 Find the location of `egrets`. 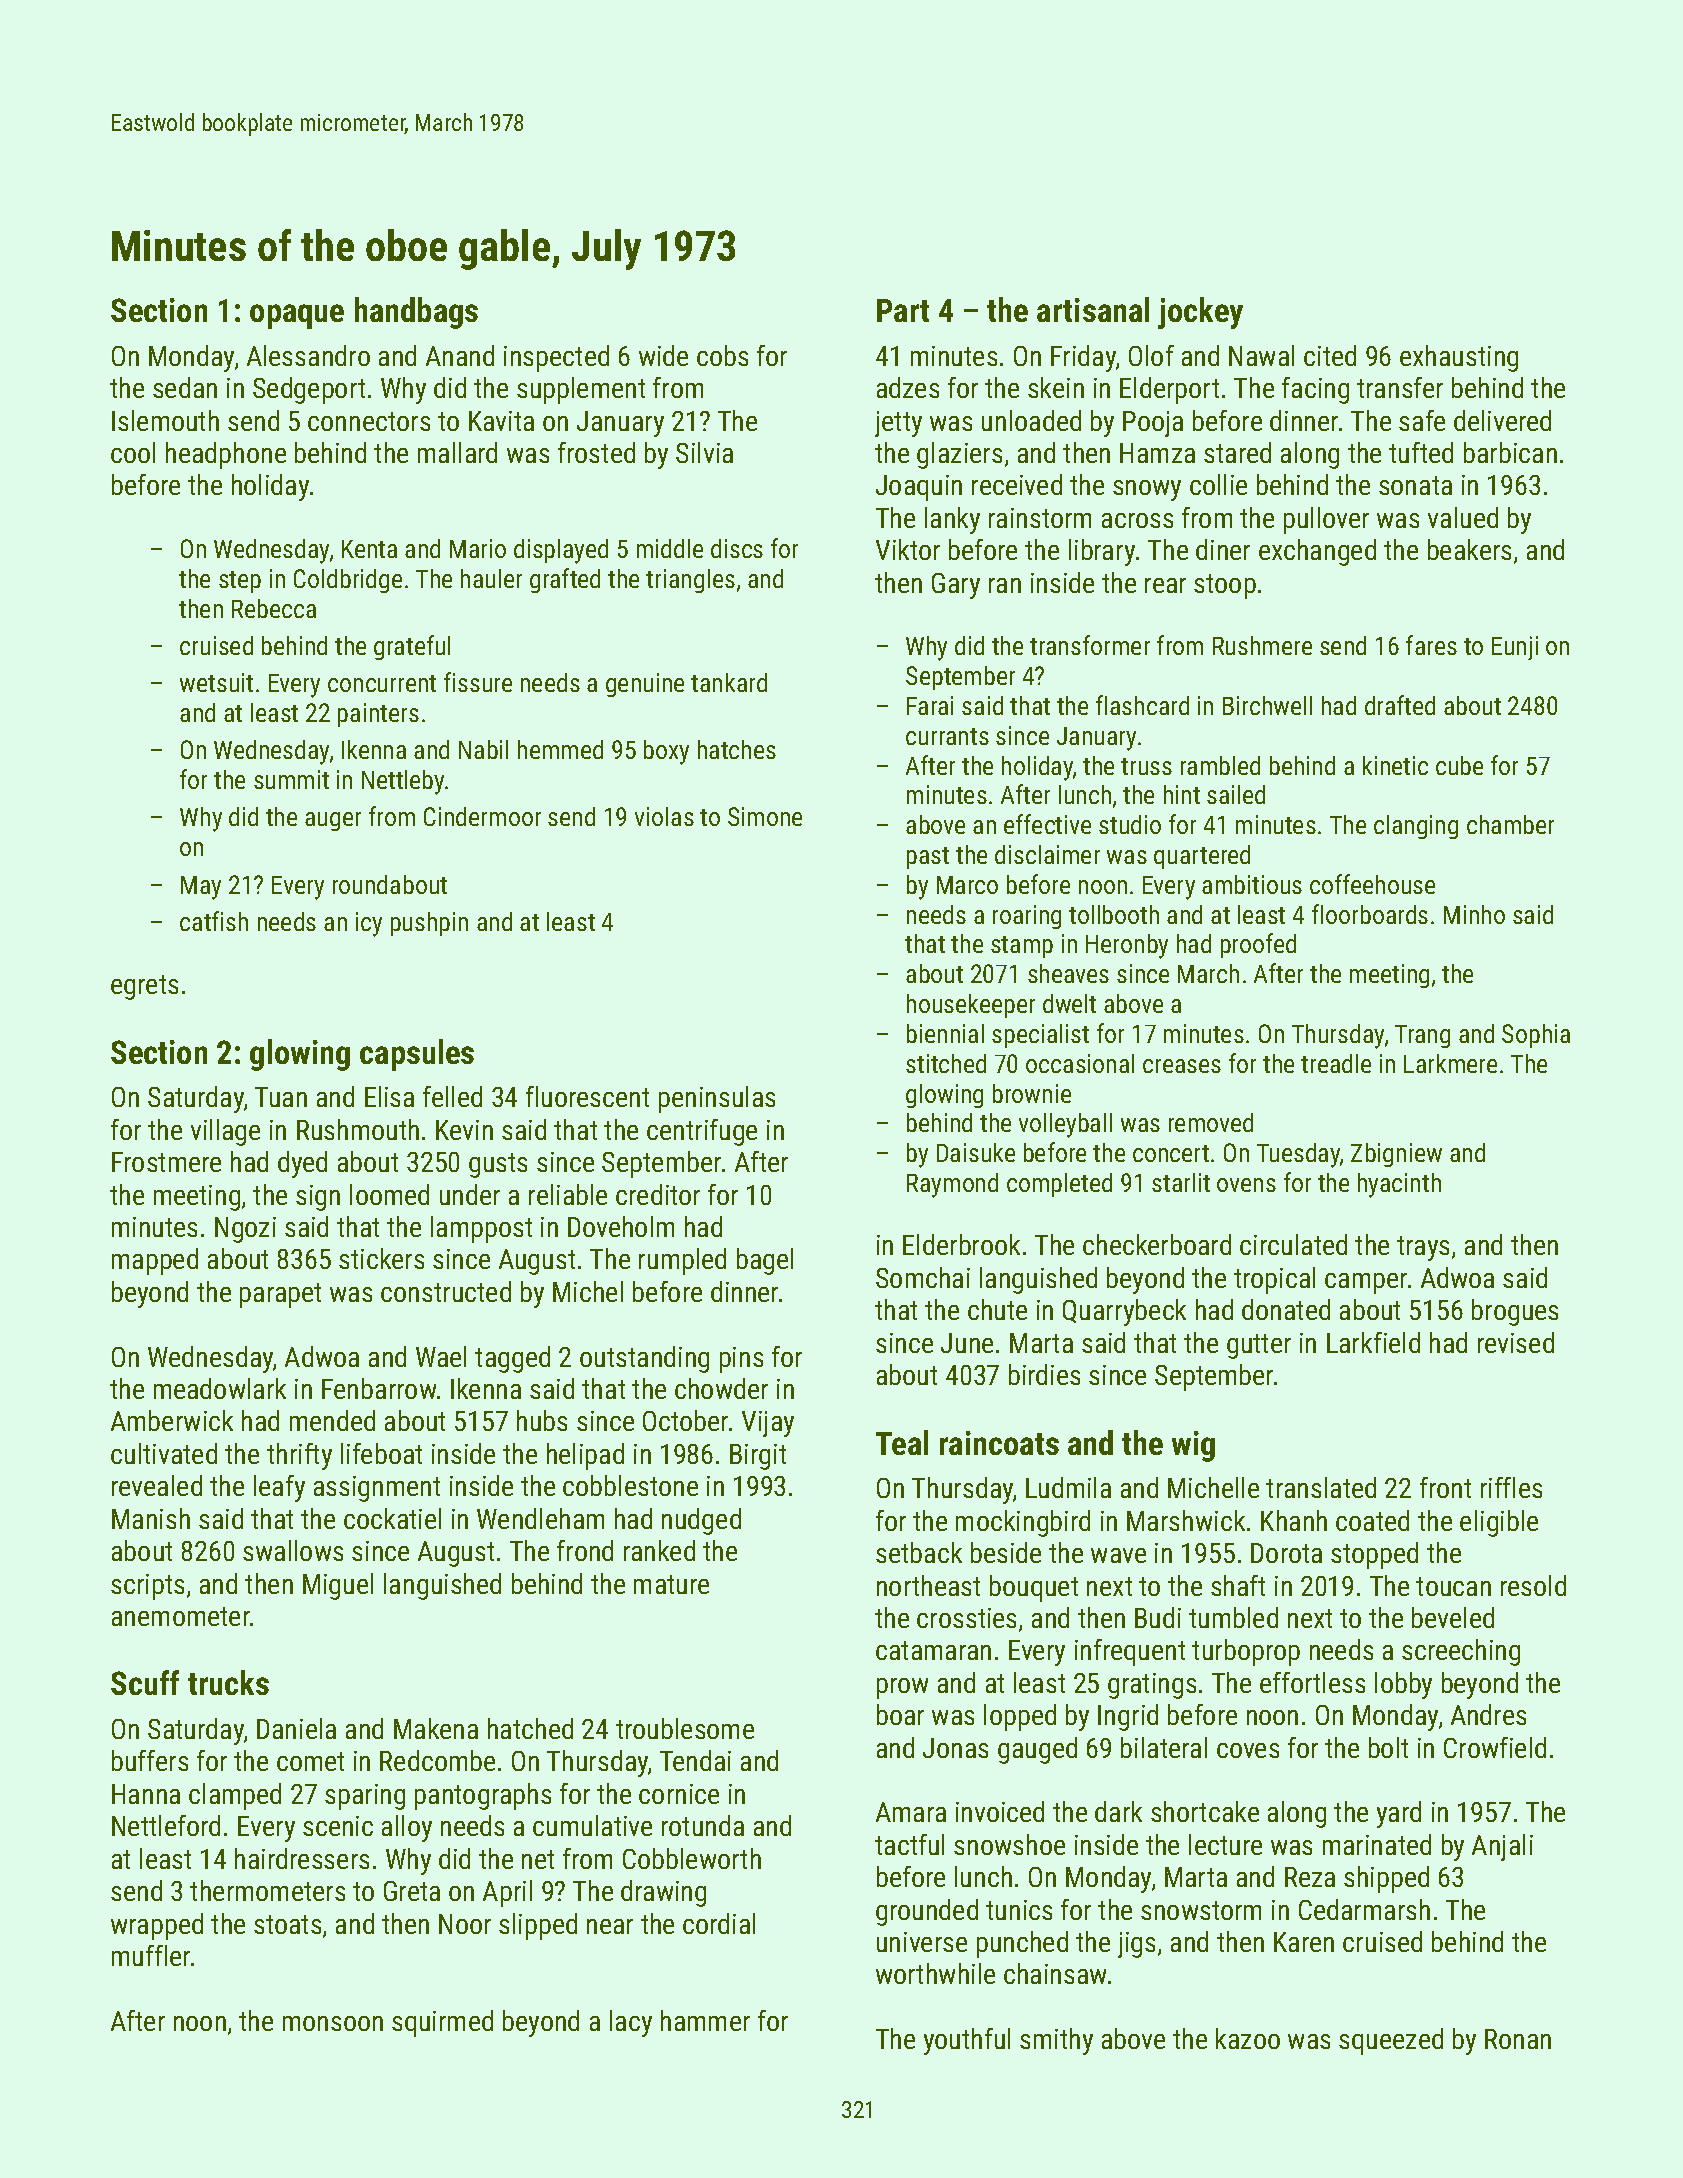

egrets is located at coordinates (144, 987).
